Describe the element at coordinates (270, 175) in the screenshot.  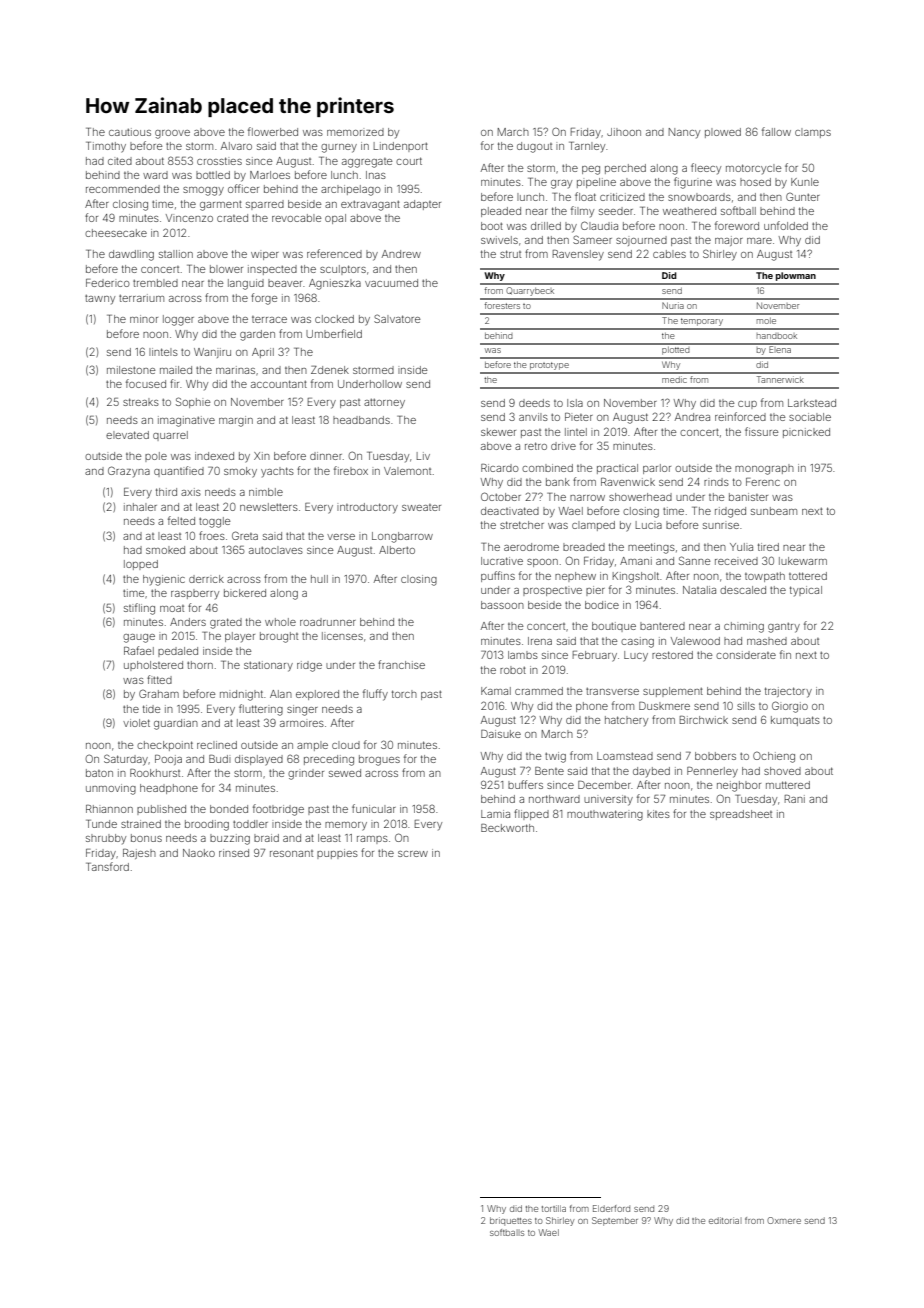
I see `Marloes` at that location.
